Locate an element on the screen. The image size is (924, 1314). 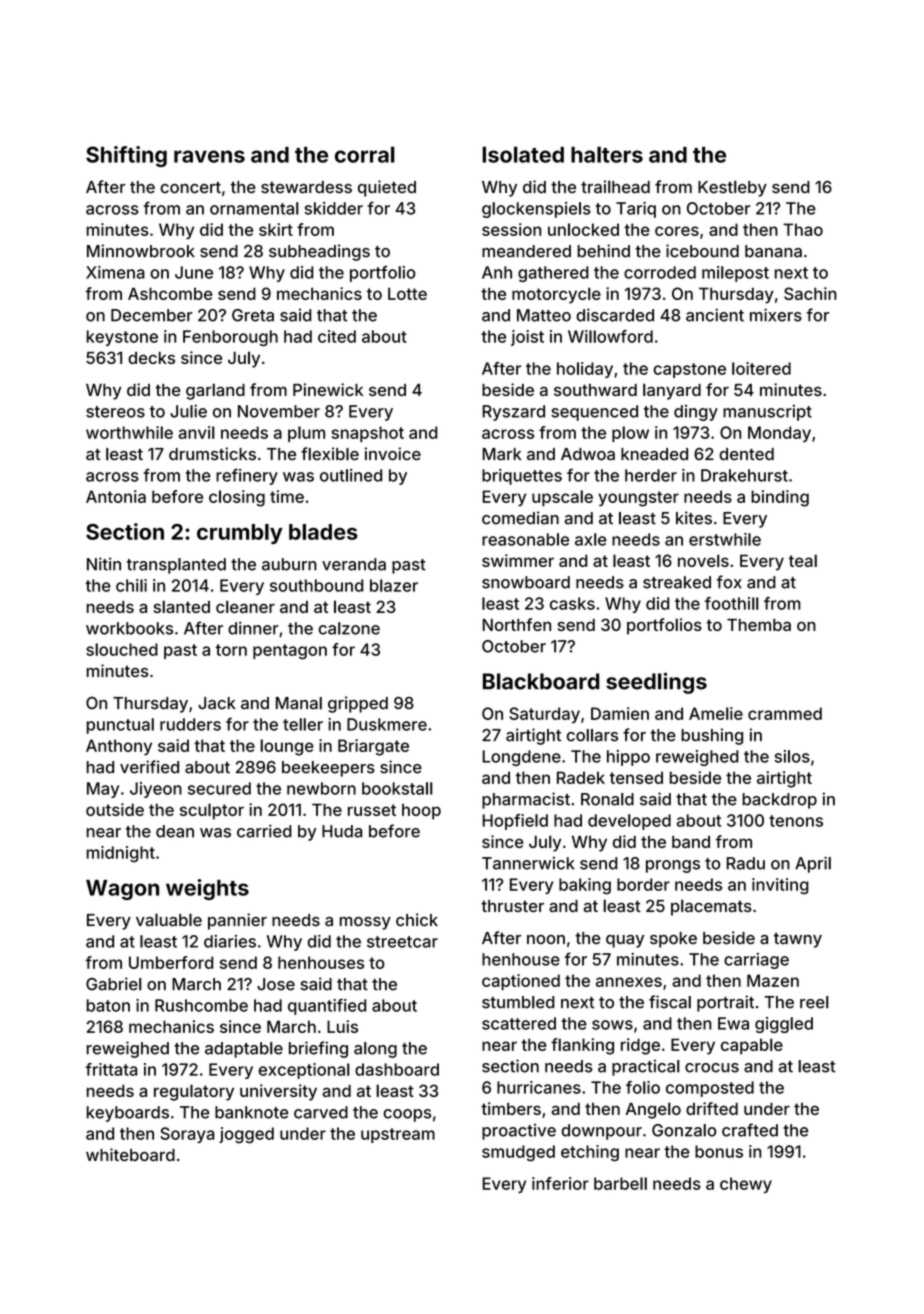
blades is located at coordinates (323, 532).
